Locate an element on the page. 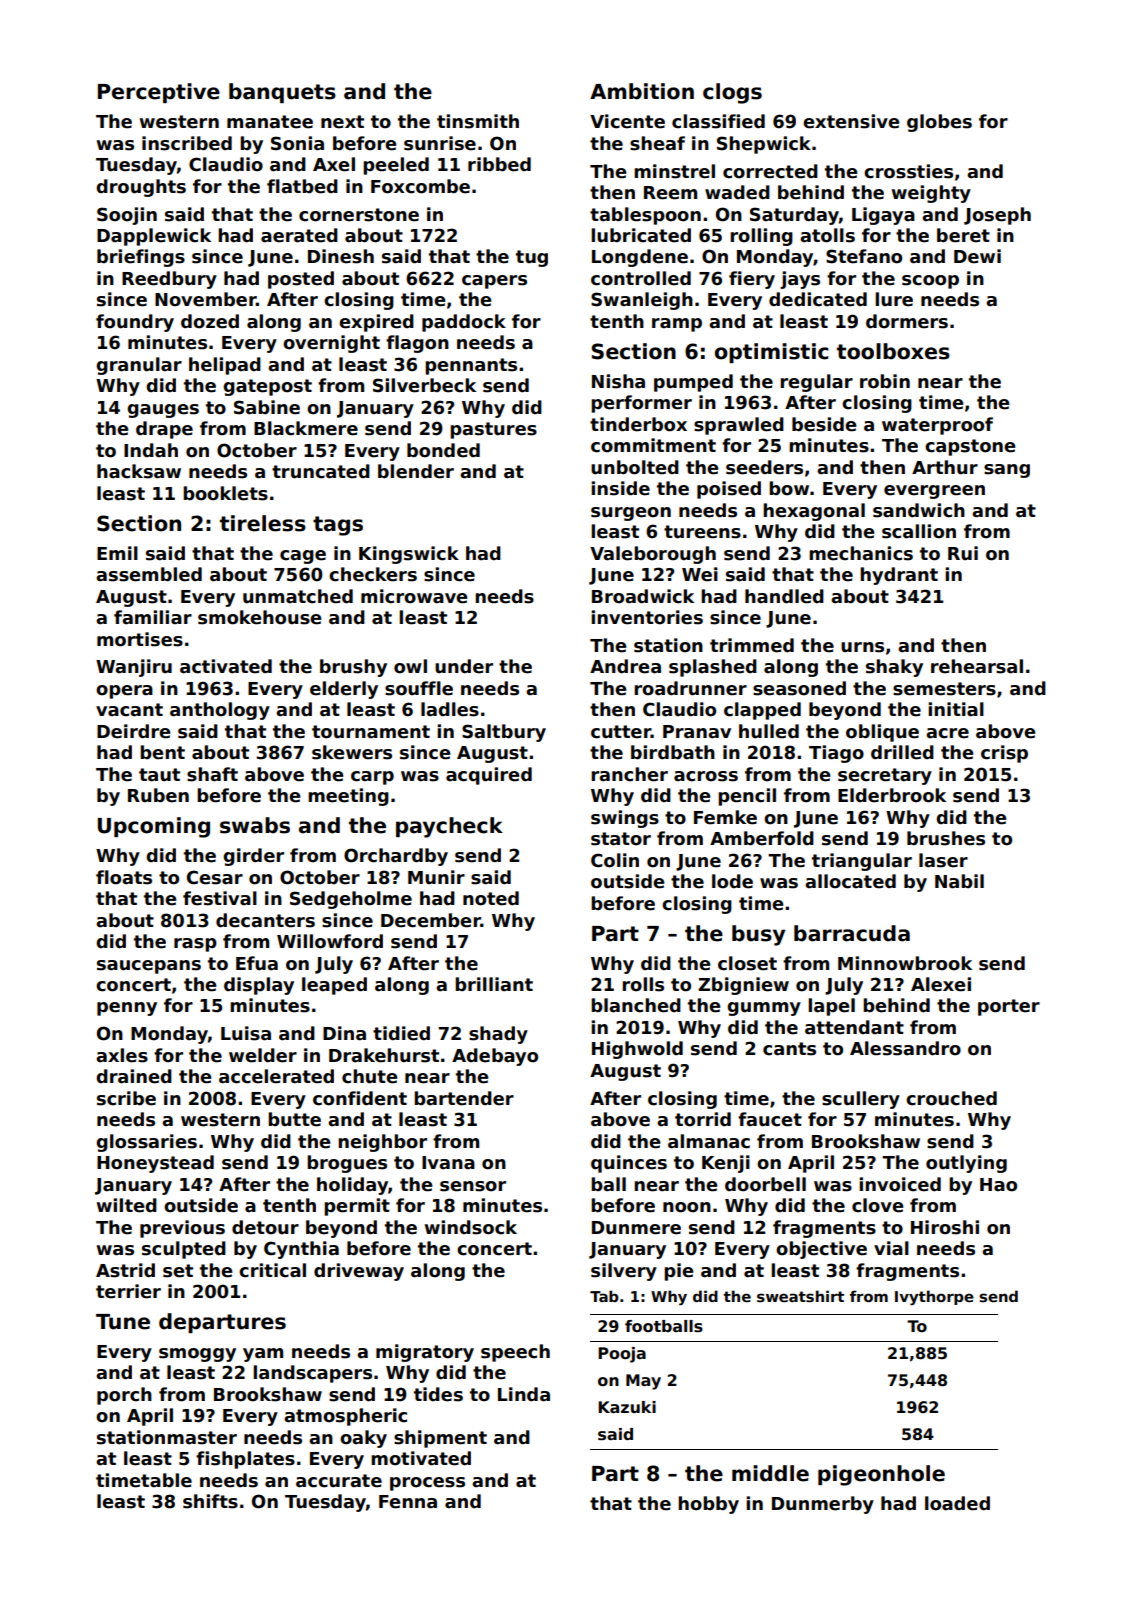  clogs is located at coordinates (732, 93).
